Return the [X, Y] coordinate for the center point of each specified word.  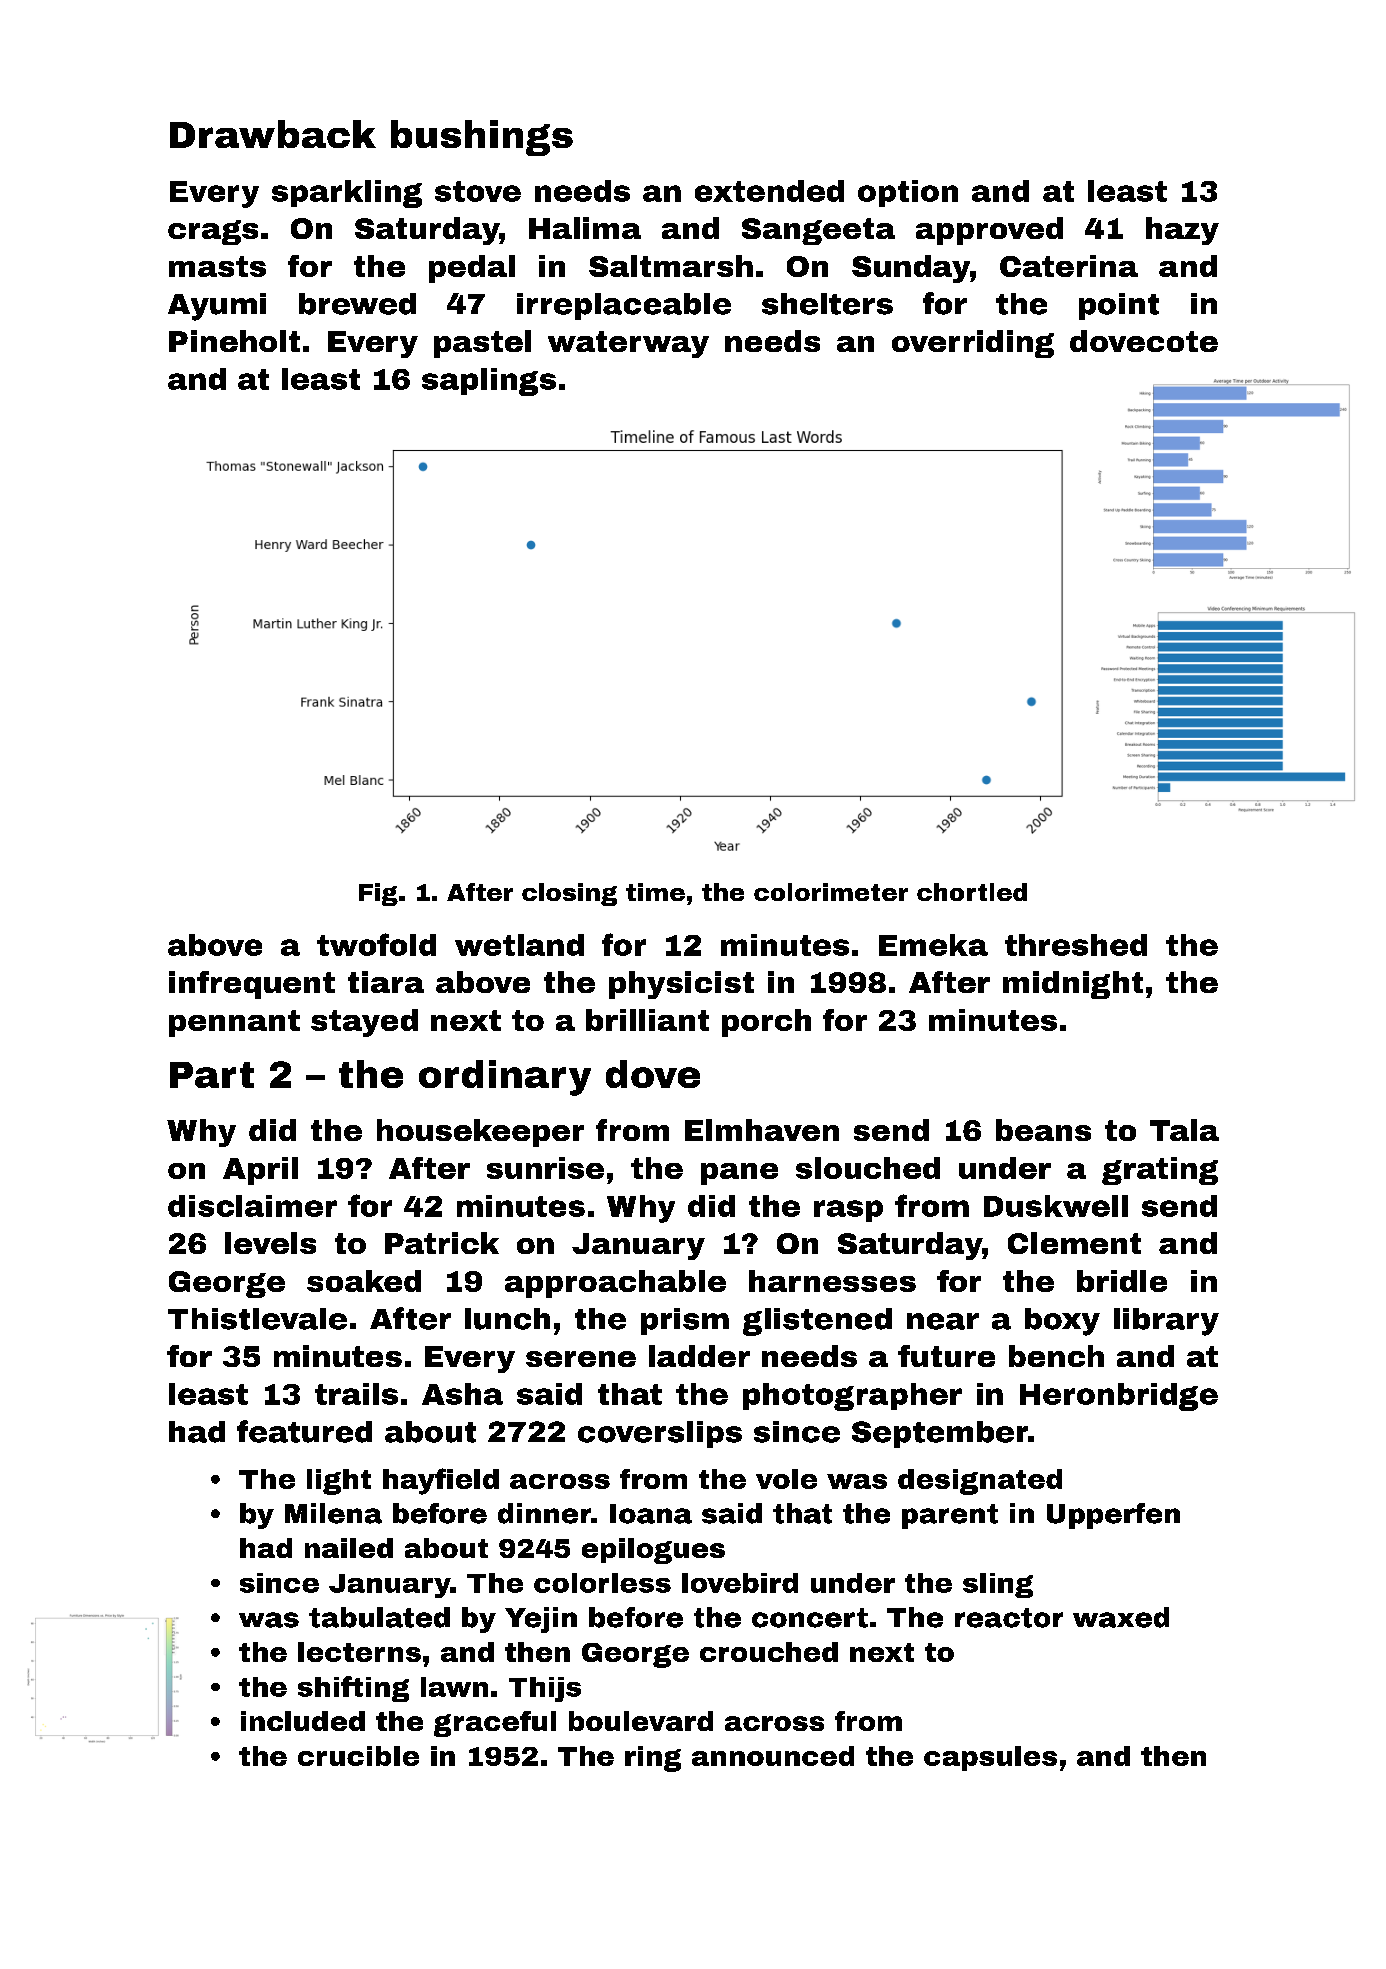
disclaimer [252, 1206]
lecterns [359, 1652]
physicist [681, 985]
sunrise [545, 1168]
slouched [868, 1168]
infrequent [252, 985]
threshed [1076, 945]
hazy [1182, 231]
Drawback [273, 134]
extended [769, 191]
